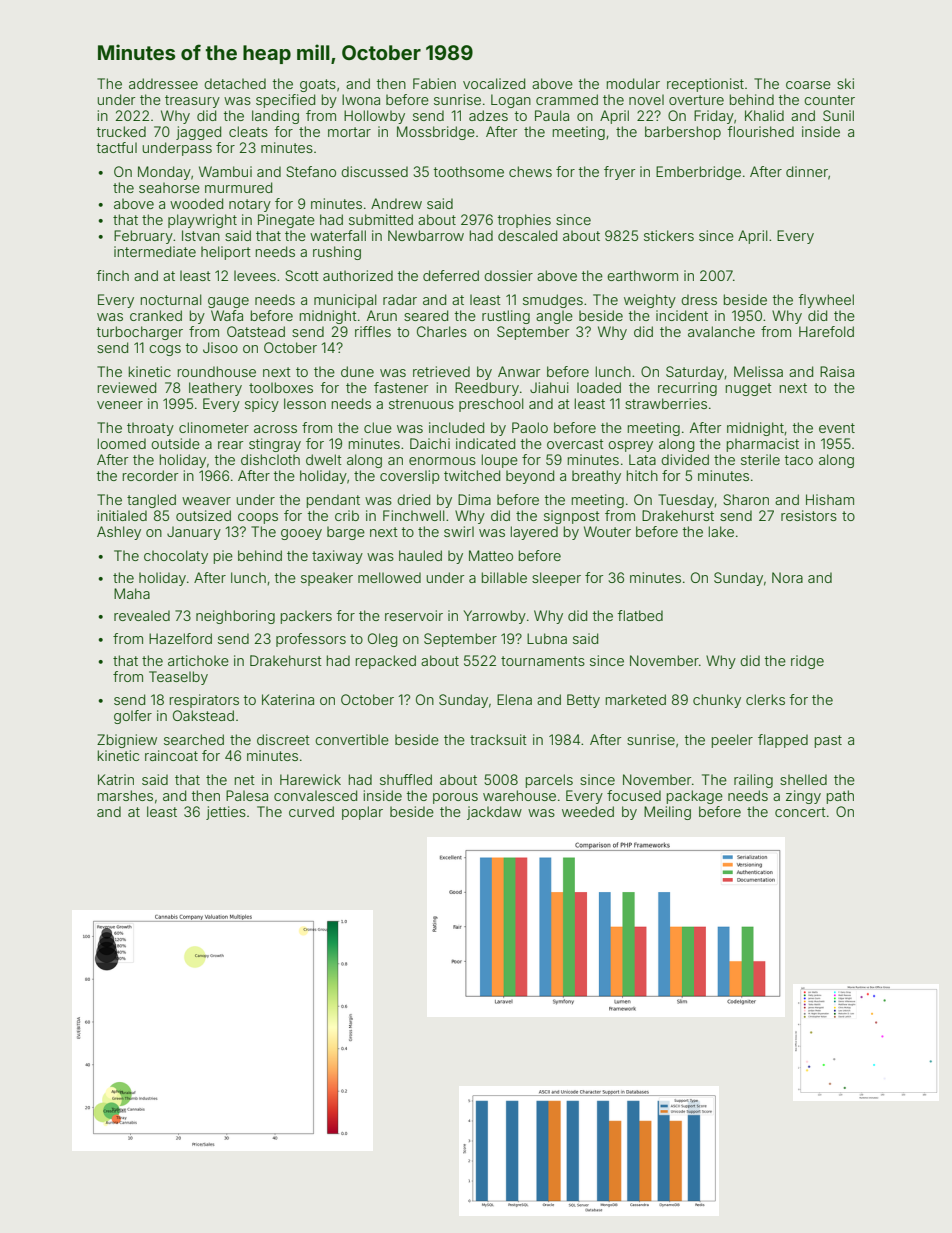 This document has width=952, height=1233. Describe the element at coordinates (180, 638) in the document. I see `Hazelford` at that location.
